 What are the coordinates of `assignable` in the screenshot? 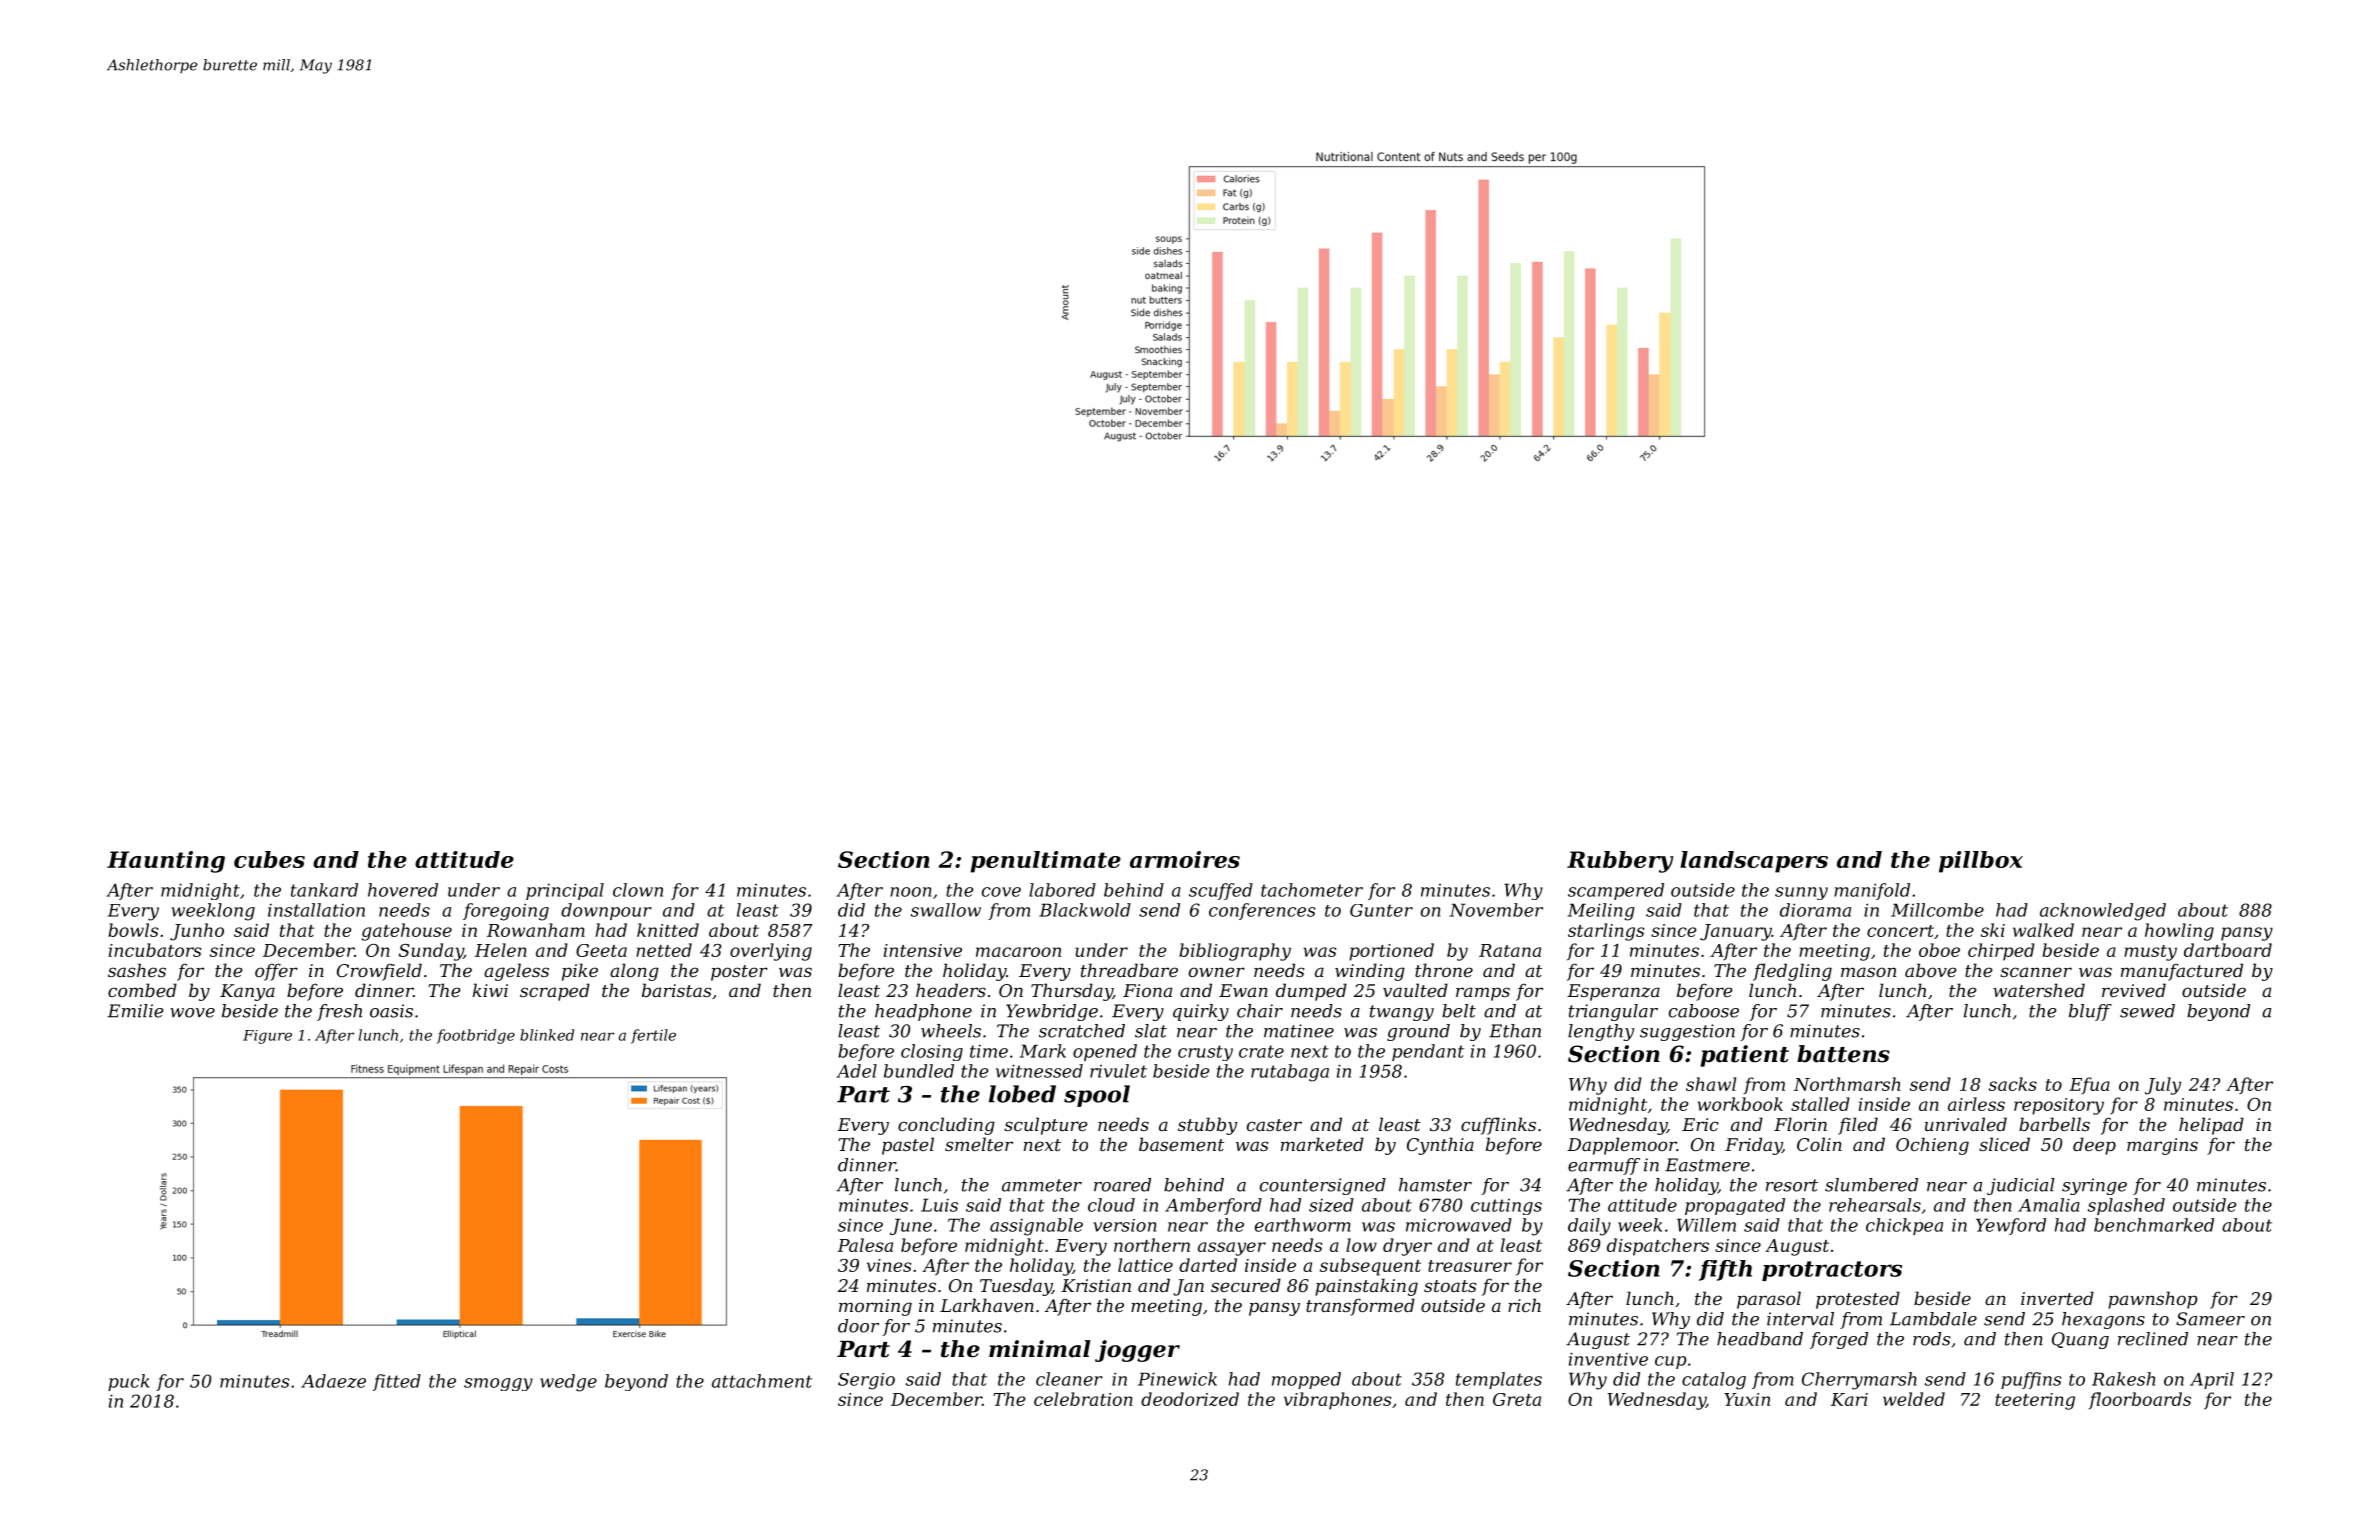 It's located at (1036, 1227).
